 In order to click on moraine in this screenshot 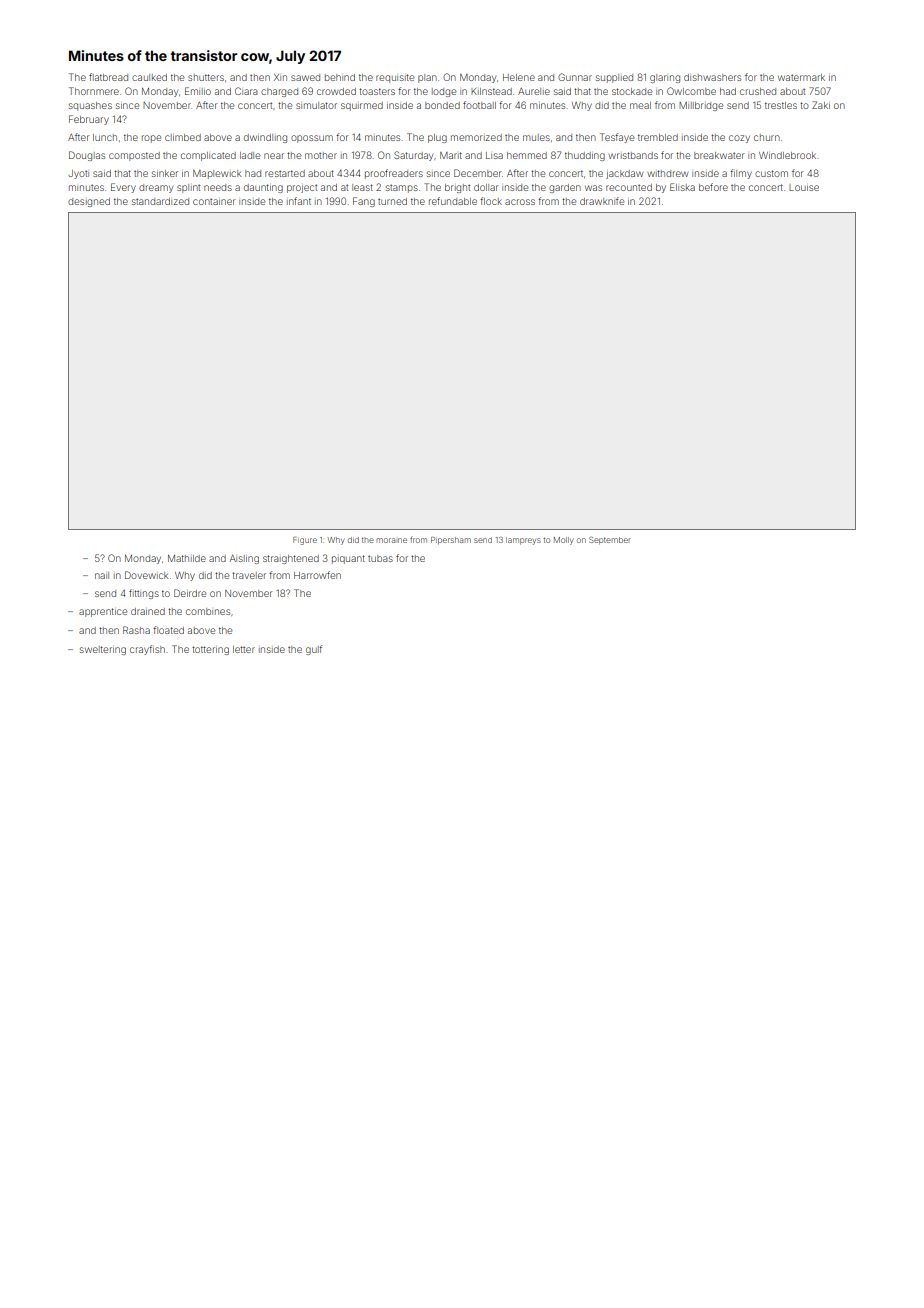, I will do `click(391, 540)`.
